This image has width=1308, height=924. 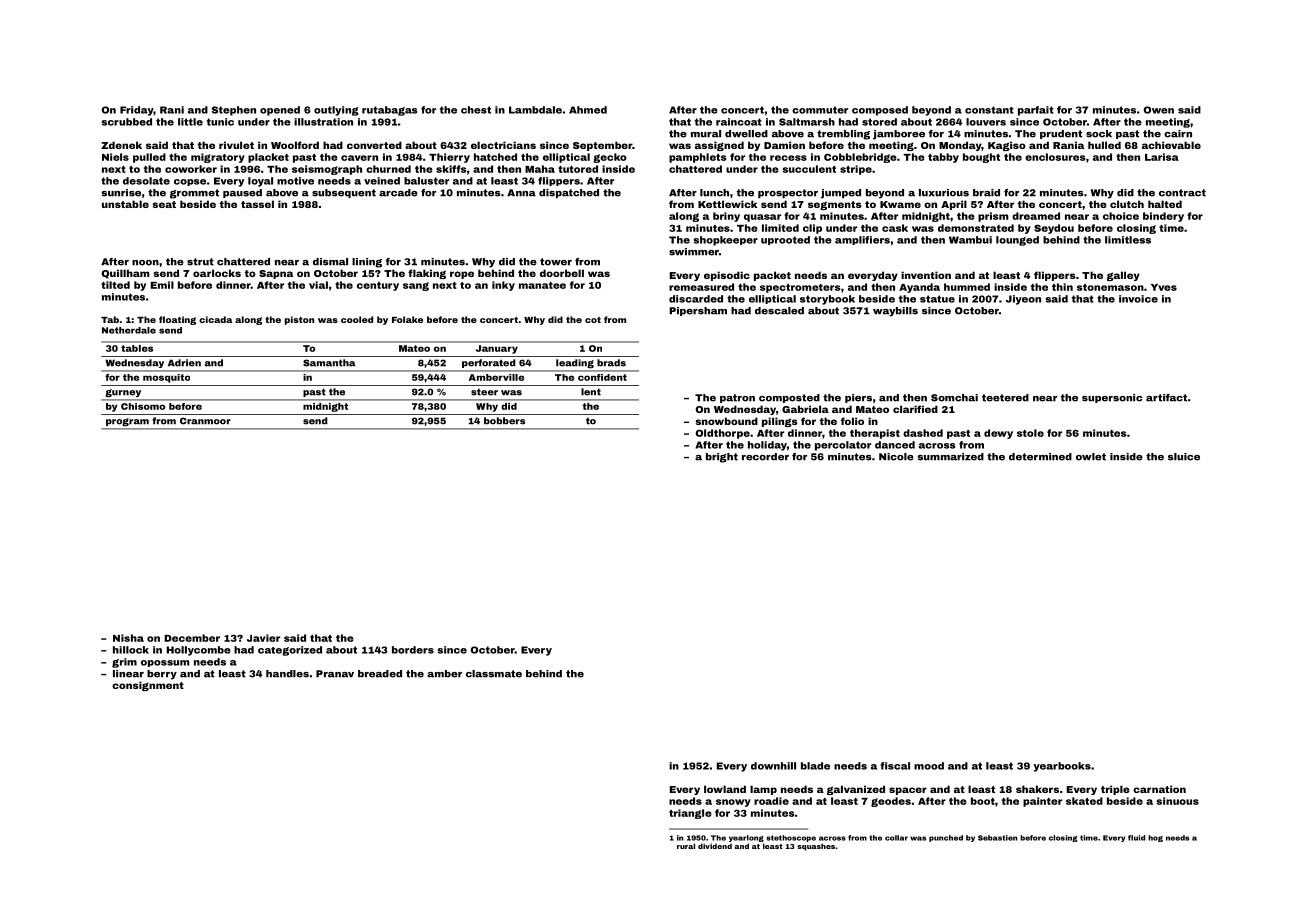 What do you see at coordinates (1005, 398) in the image?
I see `teetered` at bounding box center [1005, 398].
